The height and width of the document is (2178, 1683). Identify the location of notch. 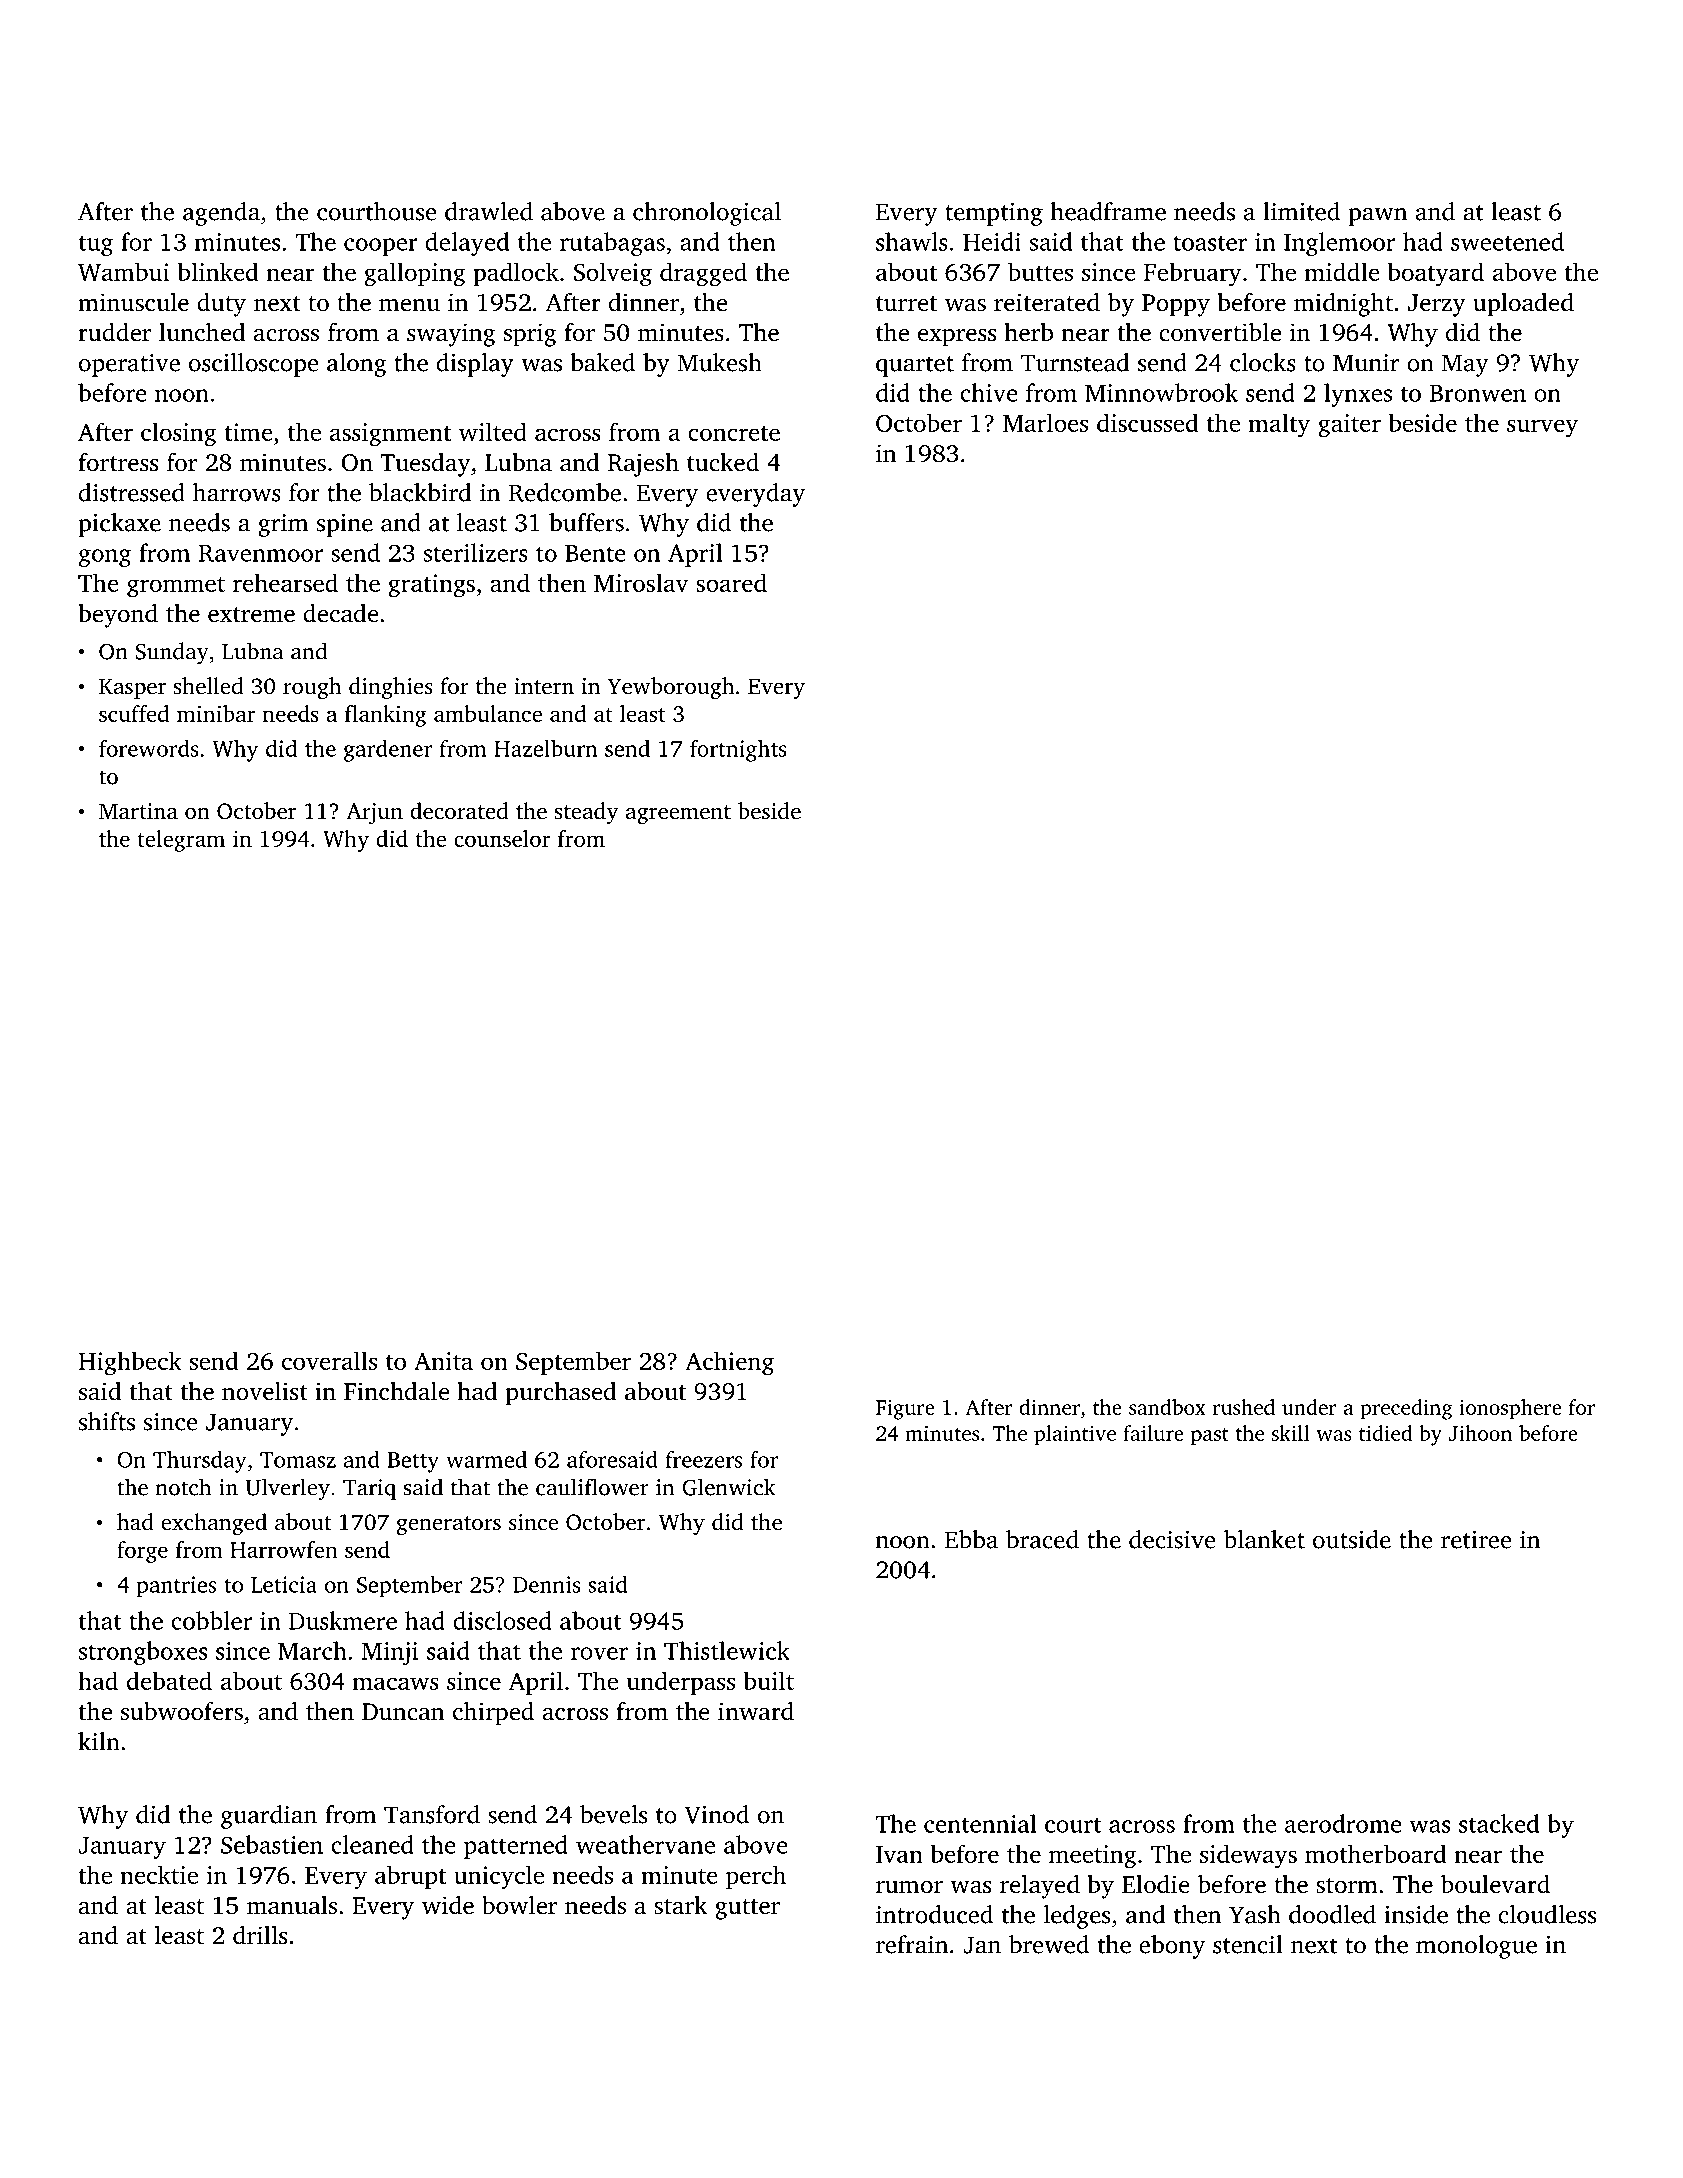
(183, 1487).
